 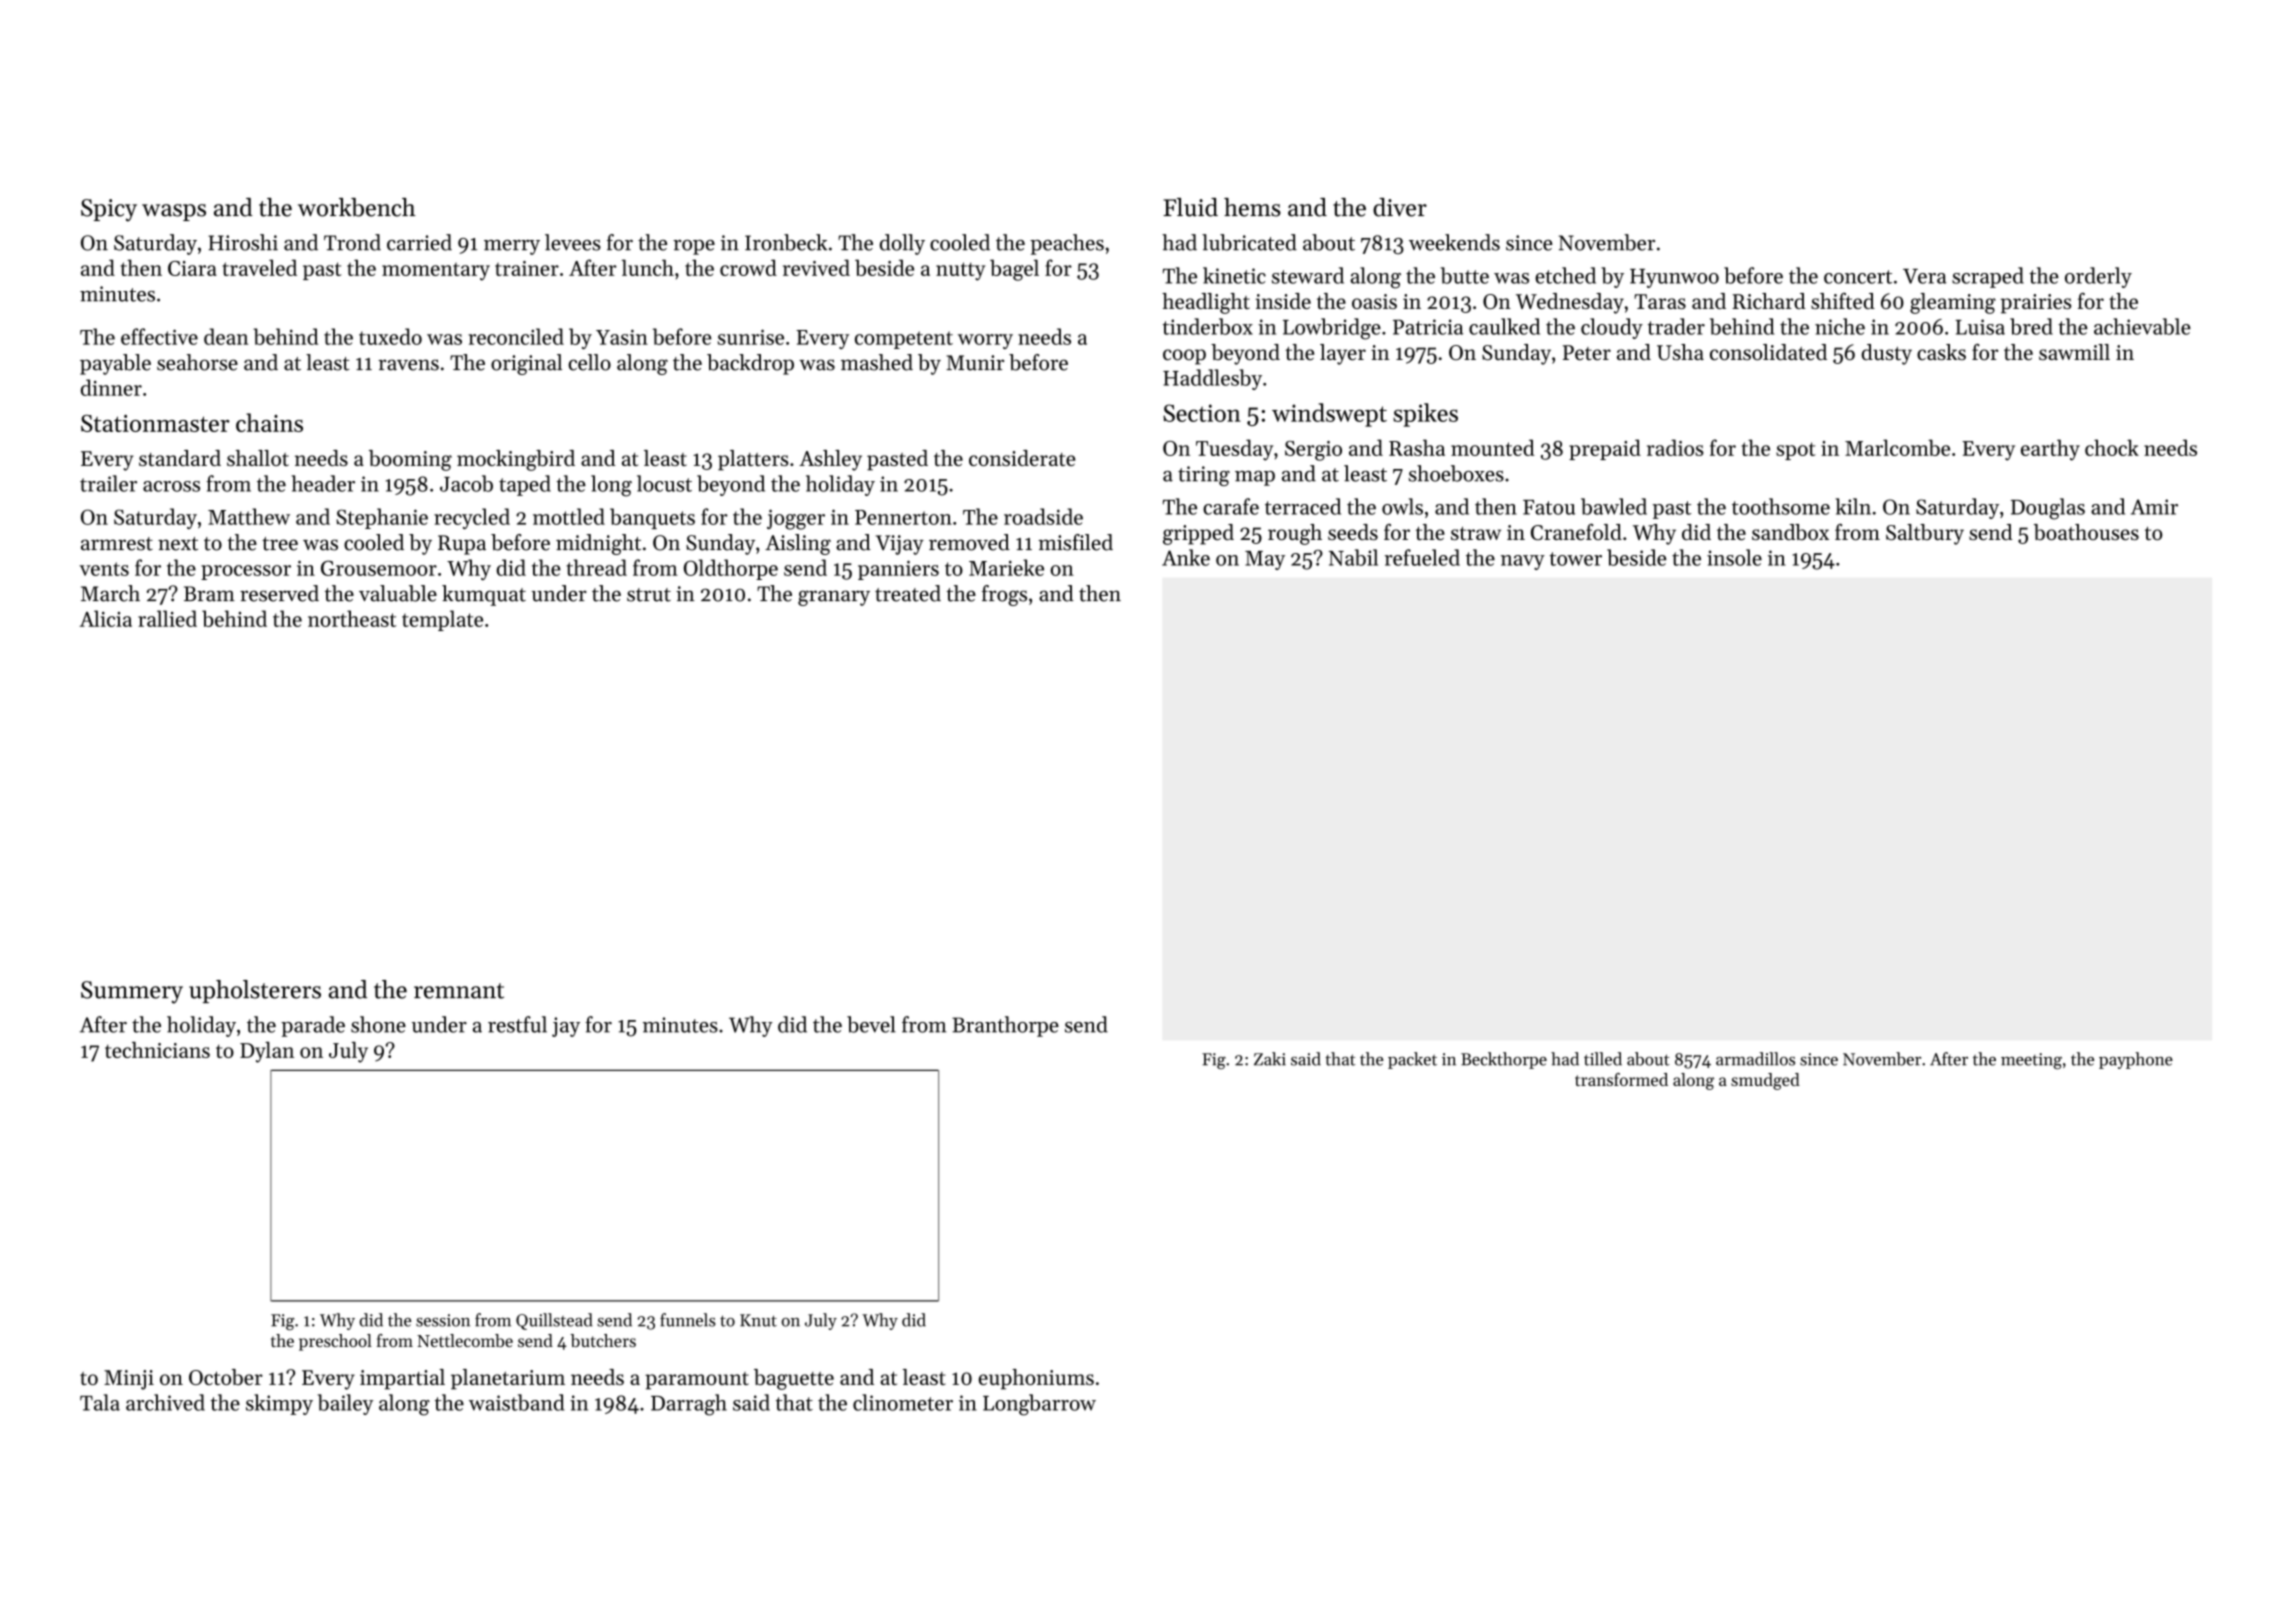 What do you see at coordinates (2098, 277) in the page?
I see `orderly` at bounding box center [2098, 277].
